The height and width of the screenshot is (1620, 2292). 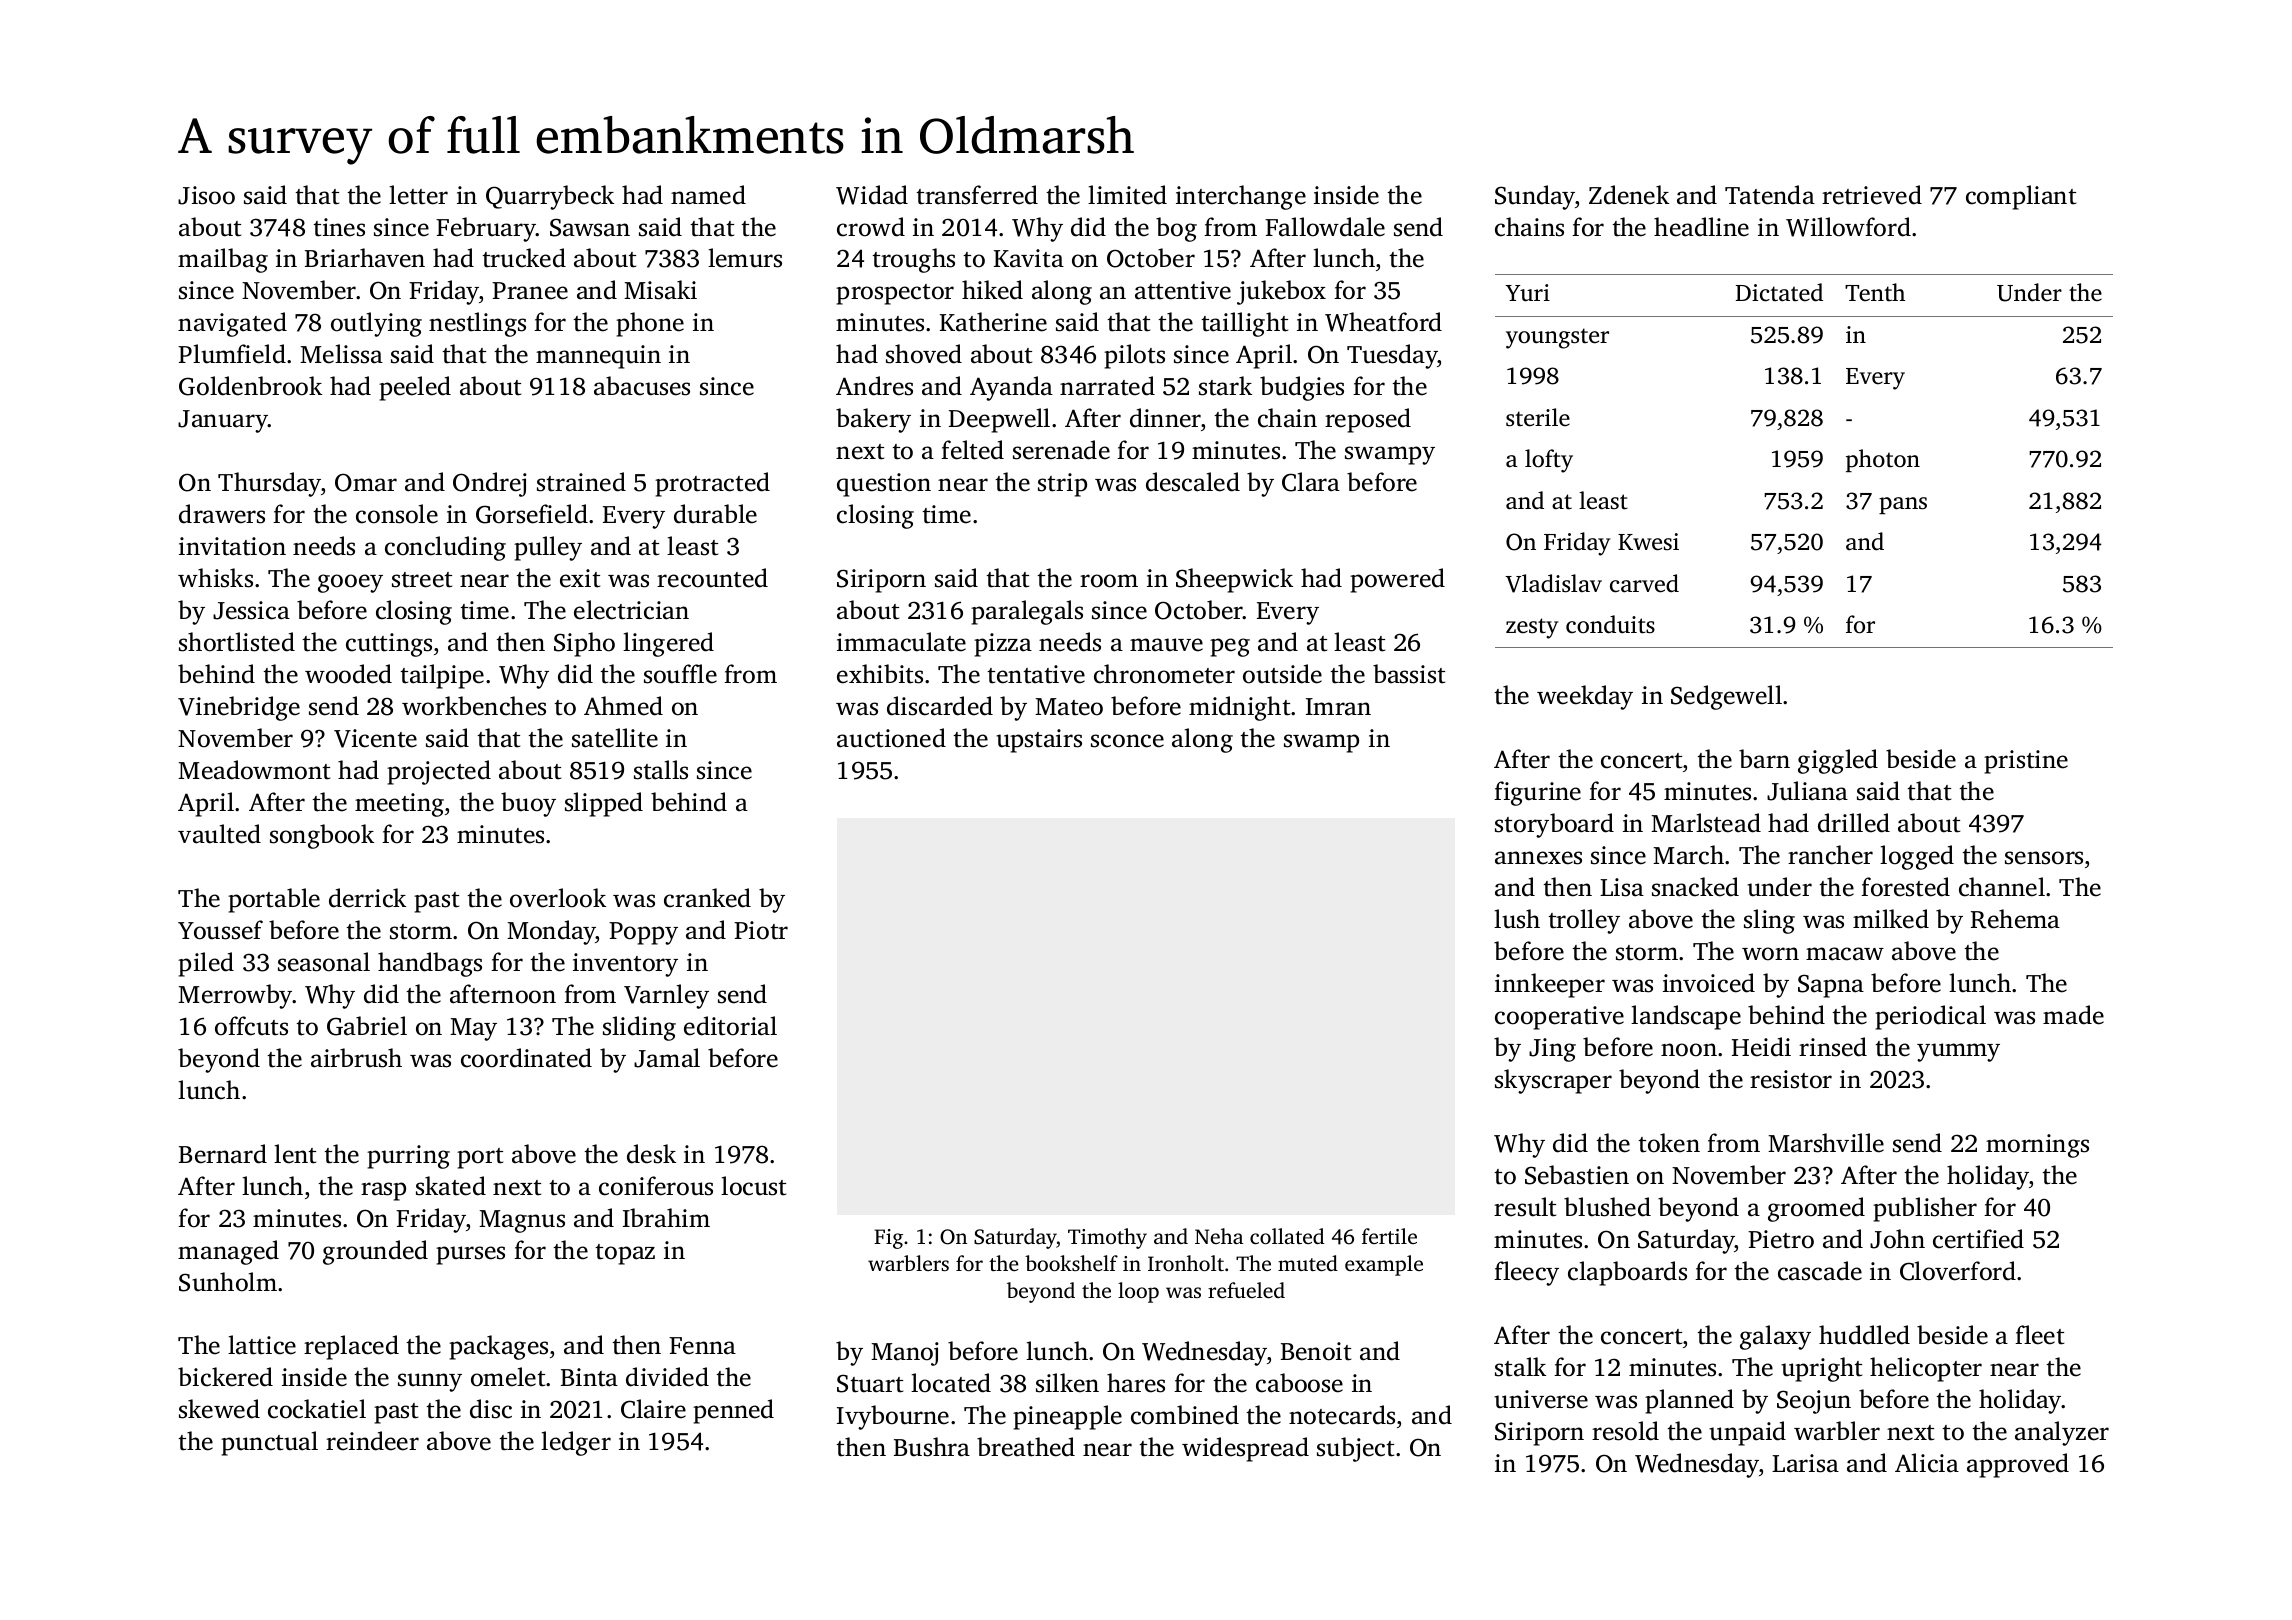 I want to click on Dictated, so click(x=1779, y=292).
